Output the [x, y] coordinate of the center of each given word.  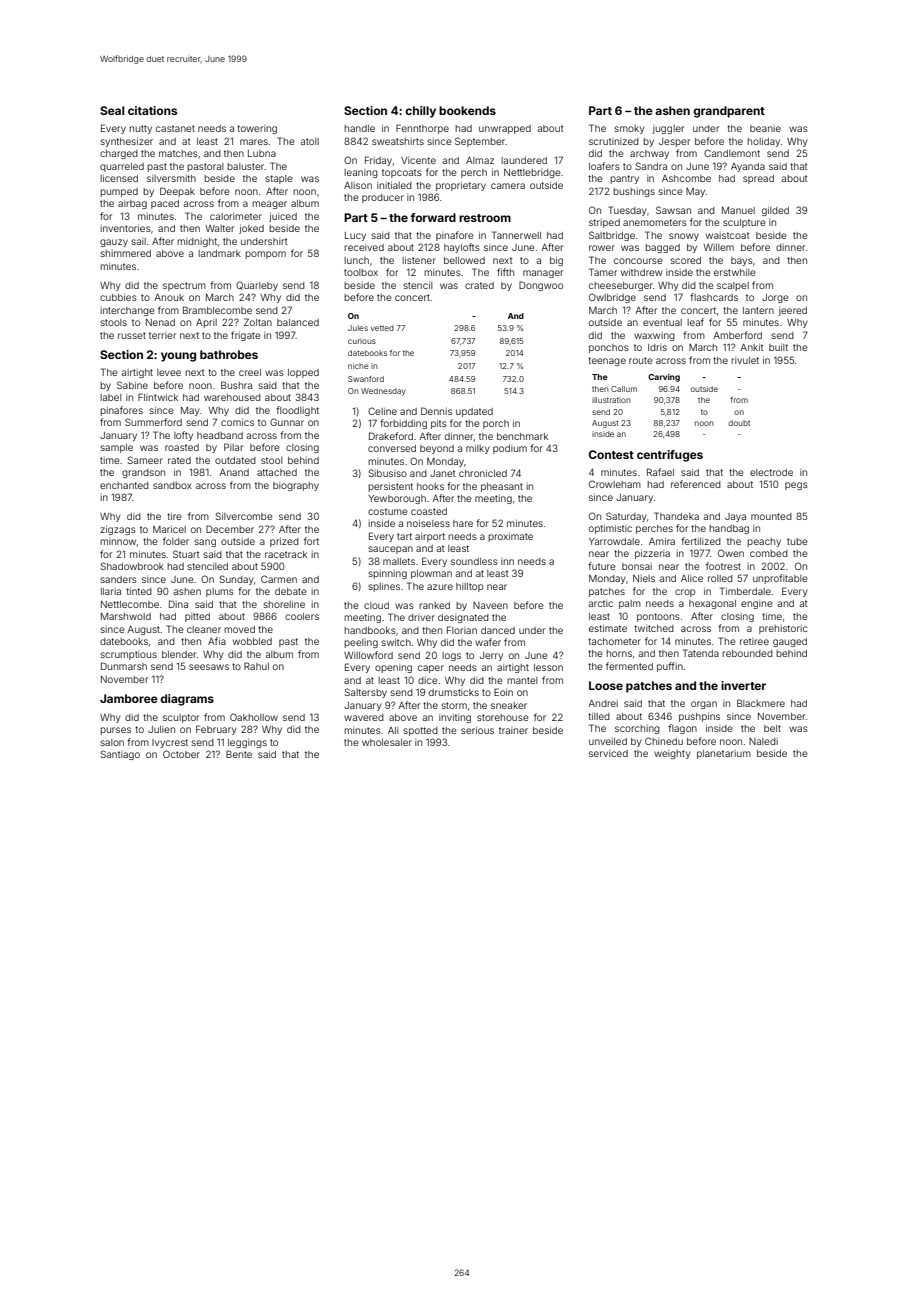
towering [257, 129]
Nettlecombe [130, 604]
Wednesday [383, 392]
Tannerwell [516, 235]
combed [769, 553]
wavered [364, 717]
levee [169, 372]
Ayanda [748, 167]
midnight [197, 242]
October [181, 754]
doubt [739, 423]
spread [758, 179]
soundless [474, 561]
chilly [420, 112]
